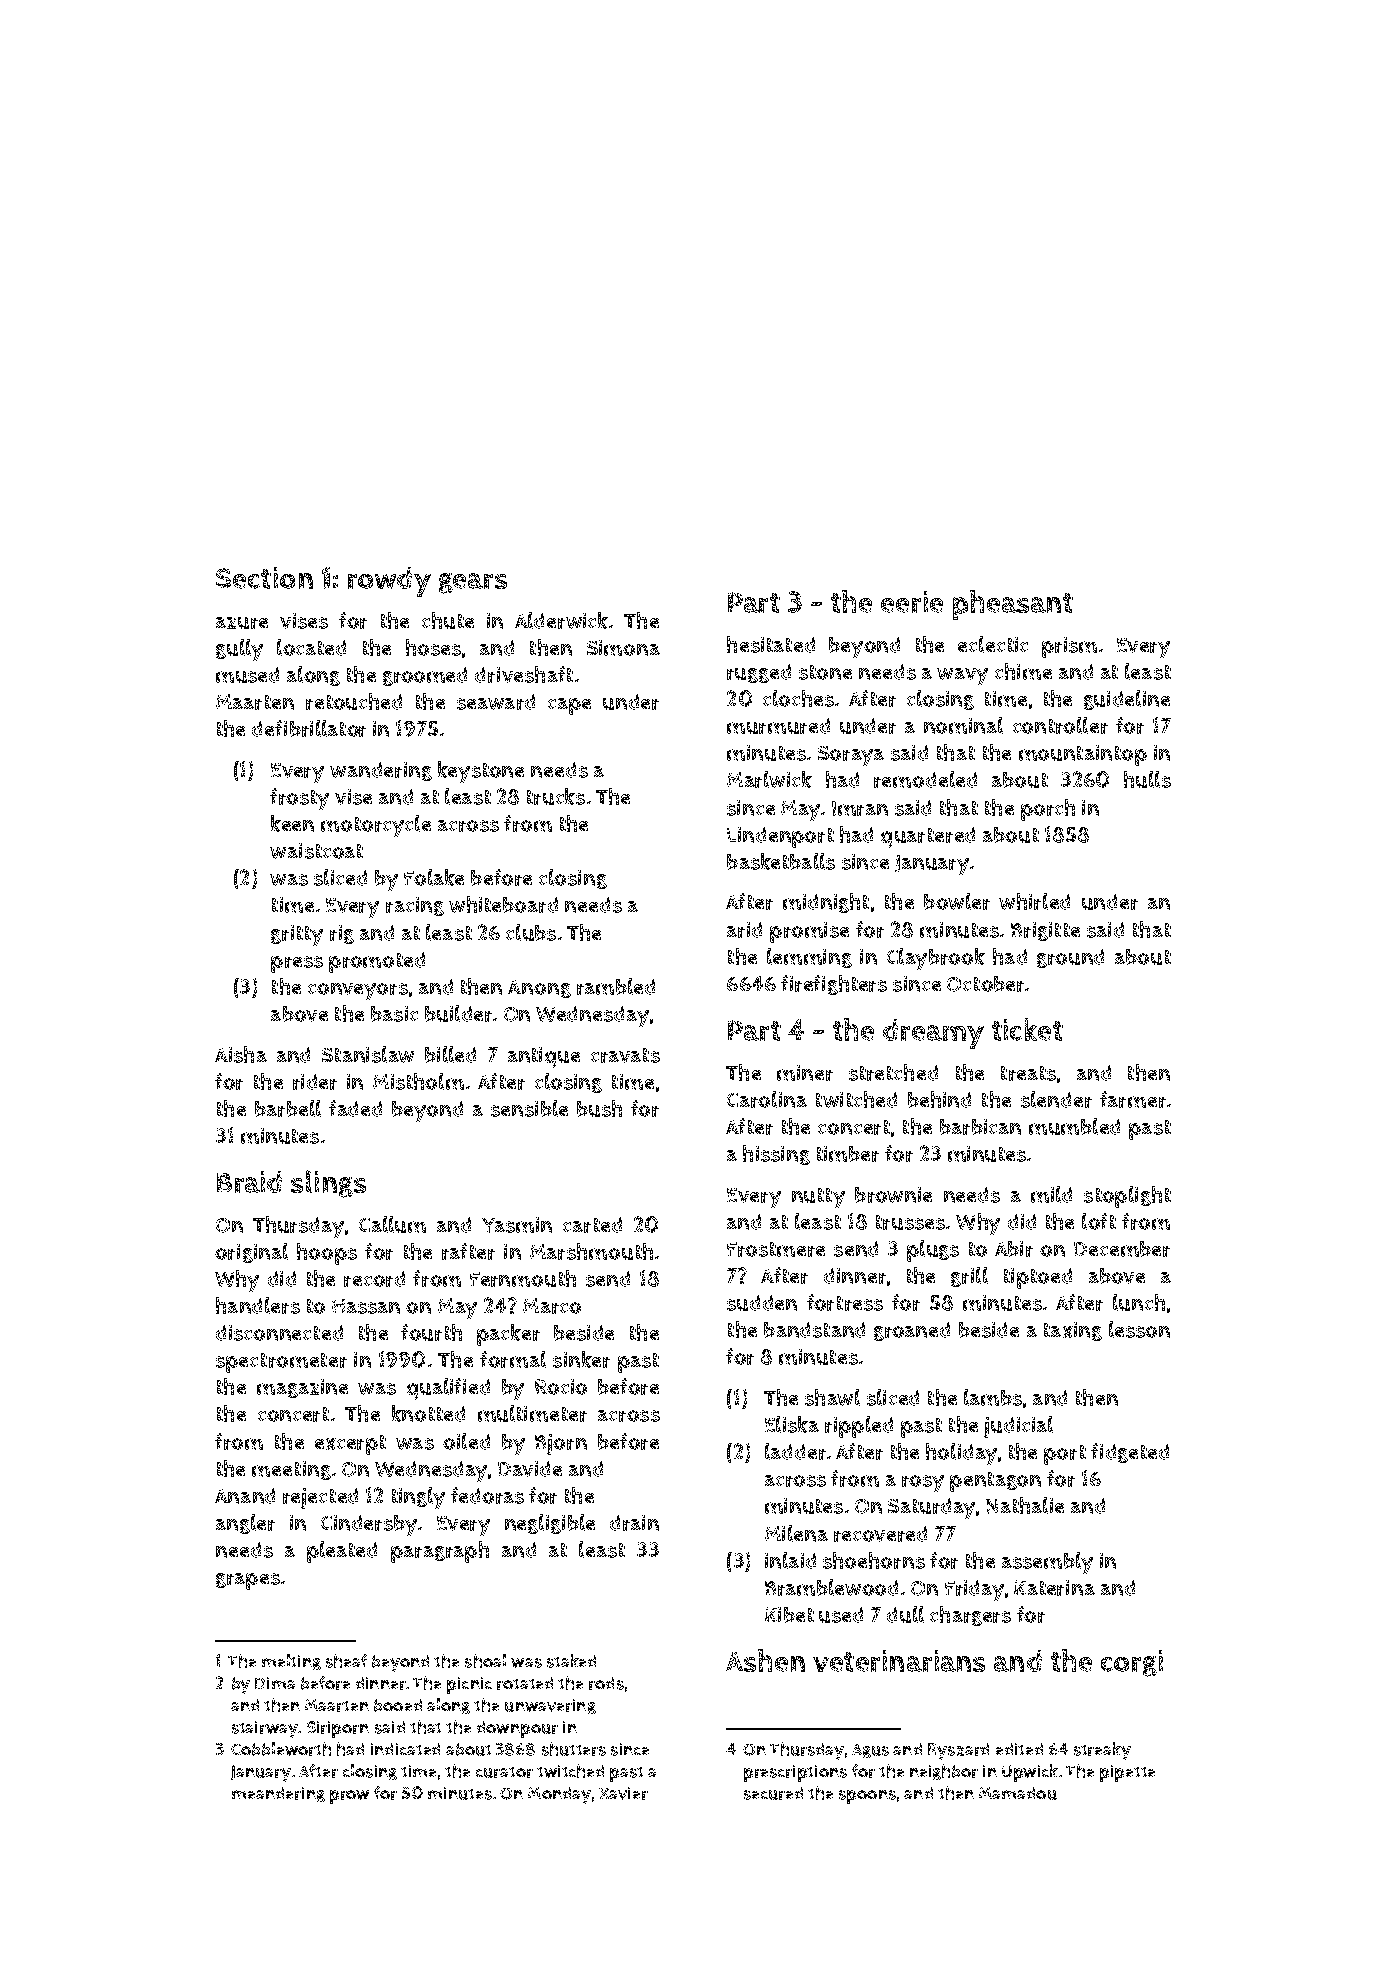  Describe the element at coordinates (623, 1793) in the screenshot. I see `Xavier` at that location.
